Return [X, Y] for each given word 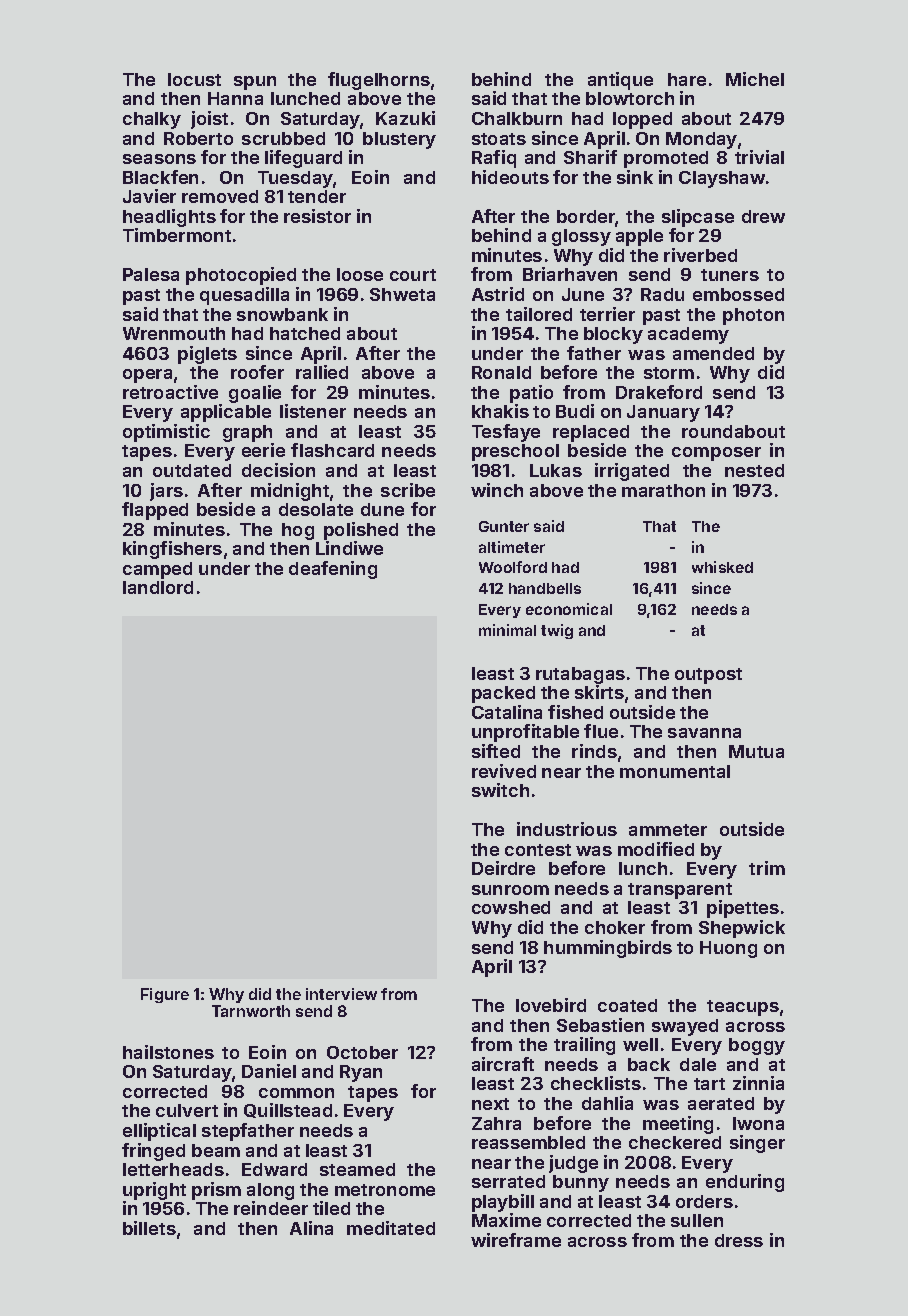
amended [713, 353]
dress [739, 1240]
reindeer [271, 1208]
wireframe [516, 1240]
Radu [662, 294]
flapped [155, 511]
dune [382, 509]
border [586, 218]
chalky [152, 120]
